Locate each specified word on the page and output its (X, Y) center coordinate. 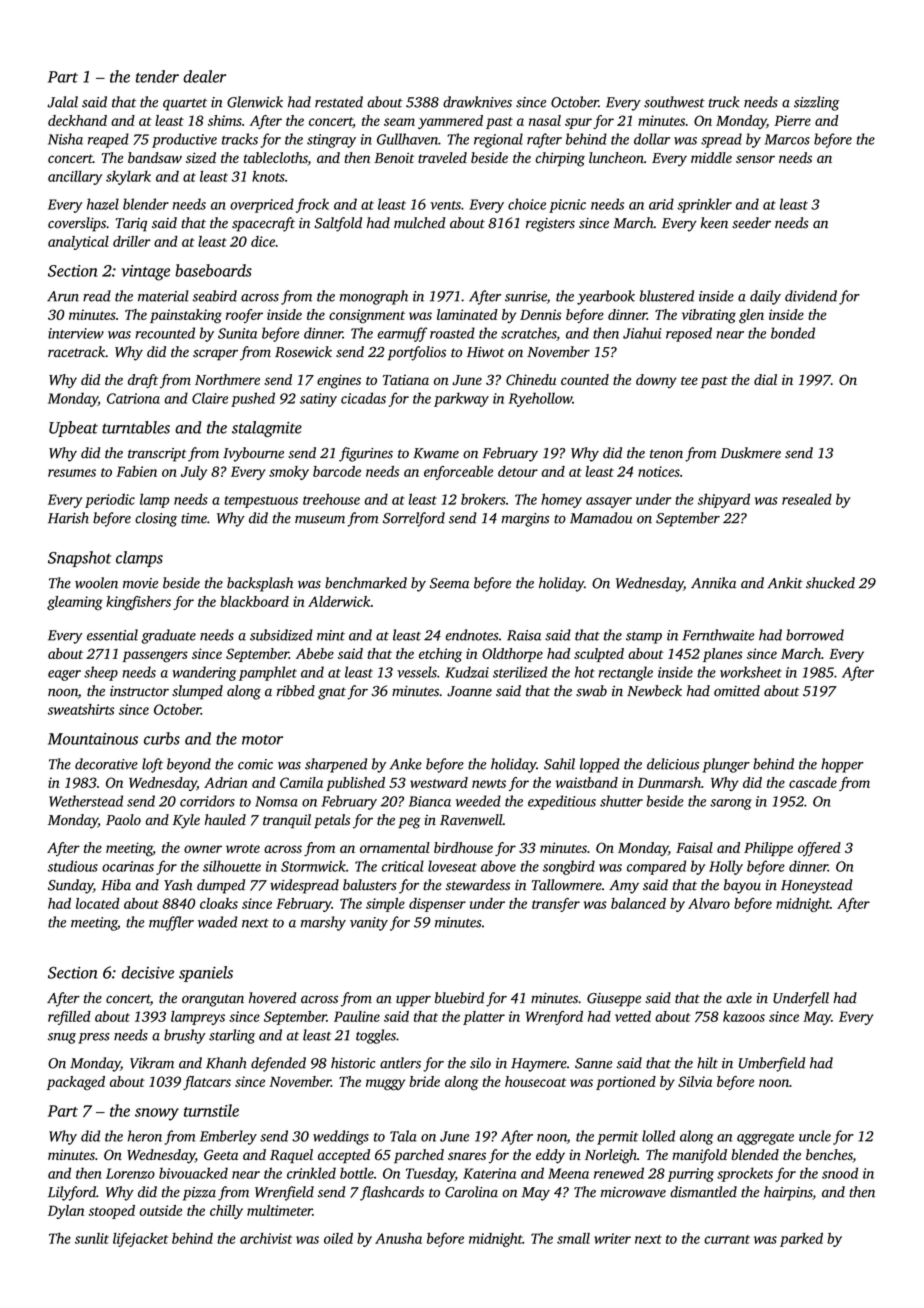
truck (724, 102)
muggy (385, 1084)
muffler (171, 923)
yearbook (606, 297)
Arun (63, 296)
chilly (226, 1212)
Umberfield (772, 1064)
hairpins (788, 1193)
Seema (449, 583)
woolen (96, 583)
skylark (128, 177)
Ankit (785, 583)
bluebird (459, 998)
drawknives (477, 102)
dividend (811, 296)
